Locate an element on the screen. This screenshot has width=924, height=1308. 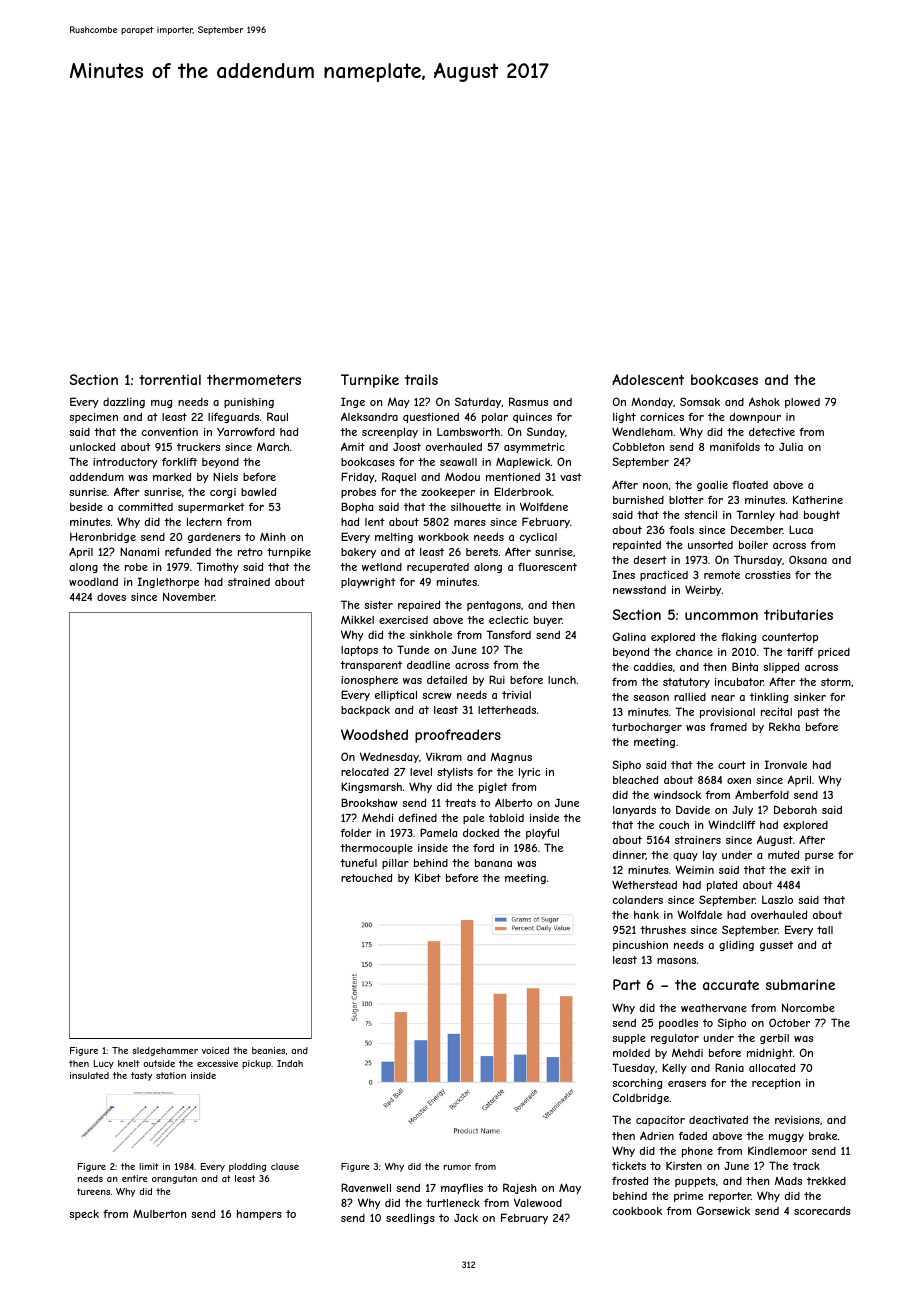
doves is located at coordinates (111, 597).
